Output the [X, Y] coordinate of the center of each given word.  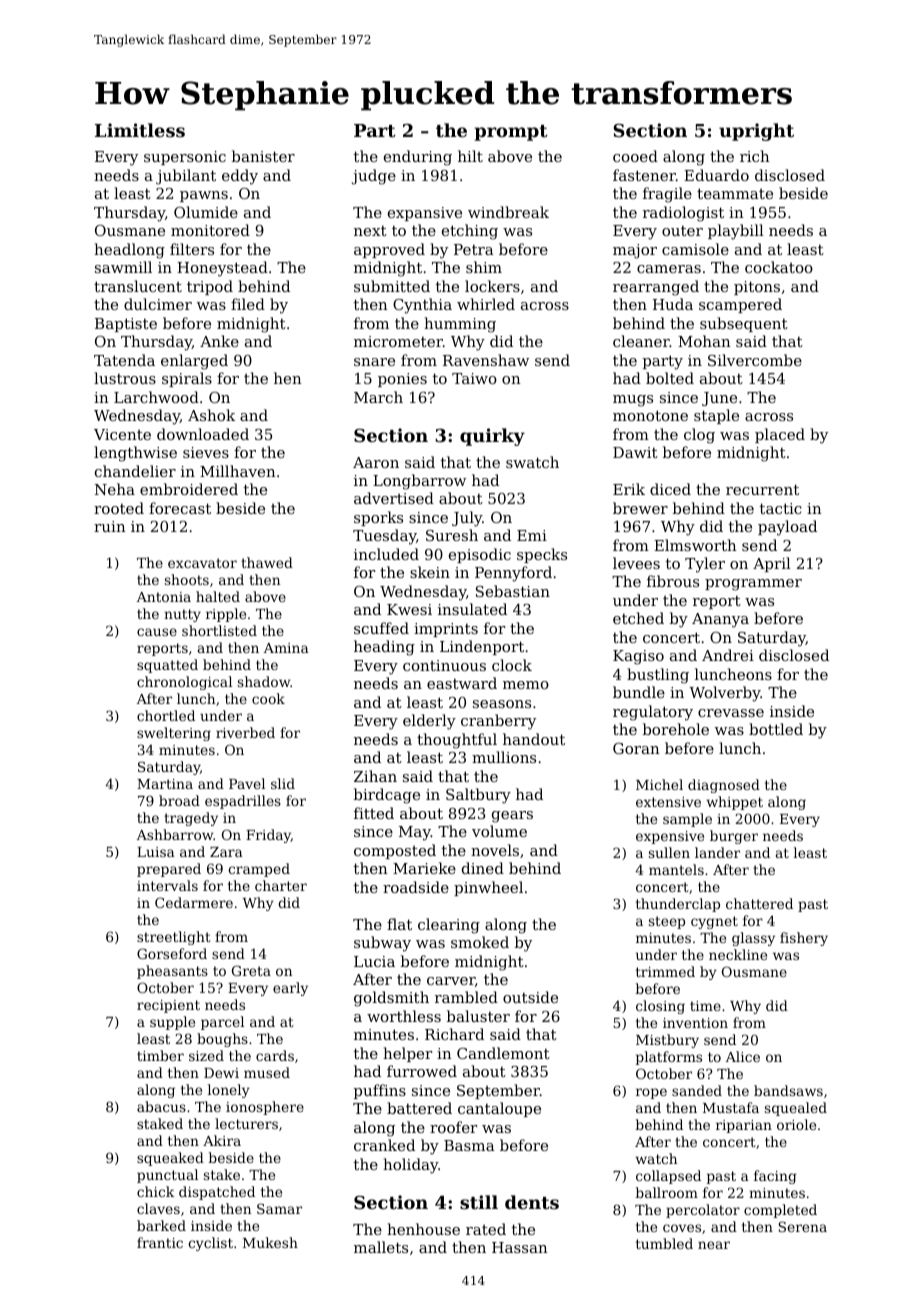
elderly [429, 722]
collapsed [668, 1177]
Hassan [520, 1247]
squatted [167, 666]
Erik [629, 489]
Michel [659, 784]
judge [374, 177]
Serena [802, 1226]
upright [756, 132]
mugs [633, 401]
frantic [160, 1242]
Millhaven [238, 471]
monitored [210, 230]
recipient [168, 1006]
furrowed [422, 1071]
